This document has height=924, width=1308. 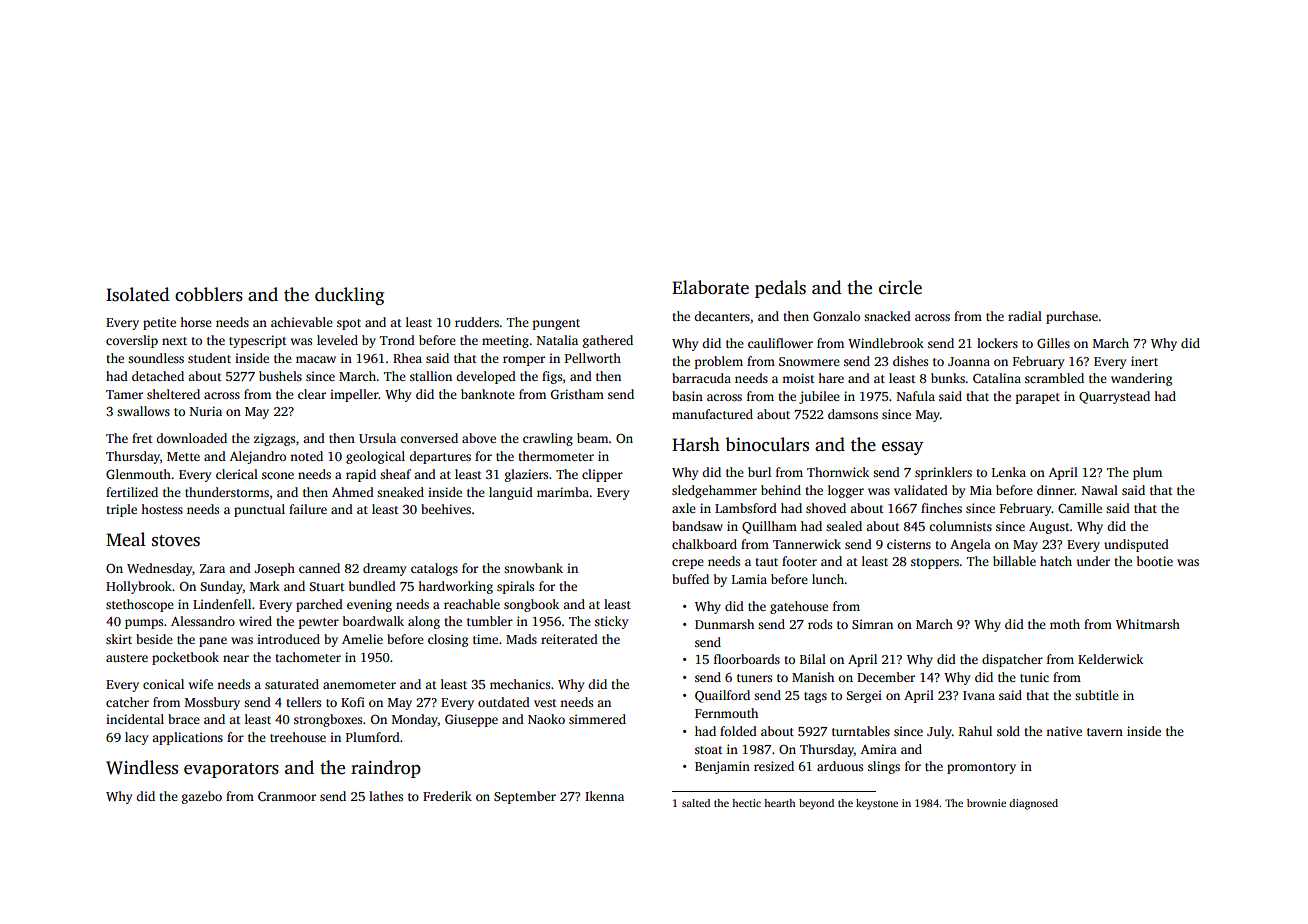 I want to click on Ikenna, so click(x=604, y=796).
